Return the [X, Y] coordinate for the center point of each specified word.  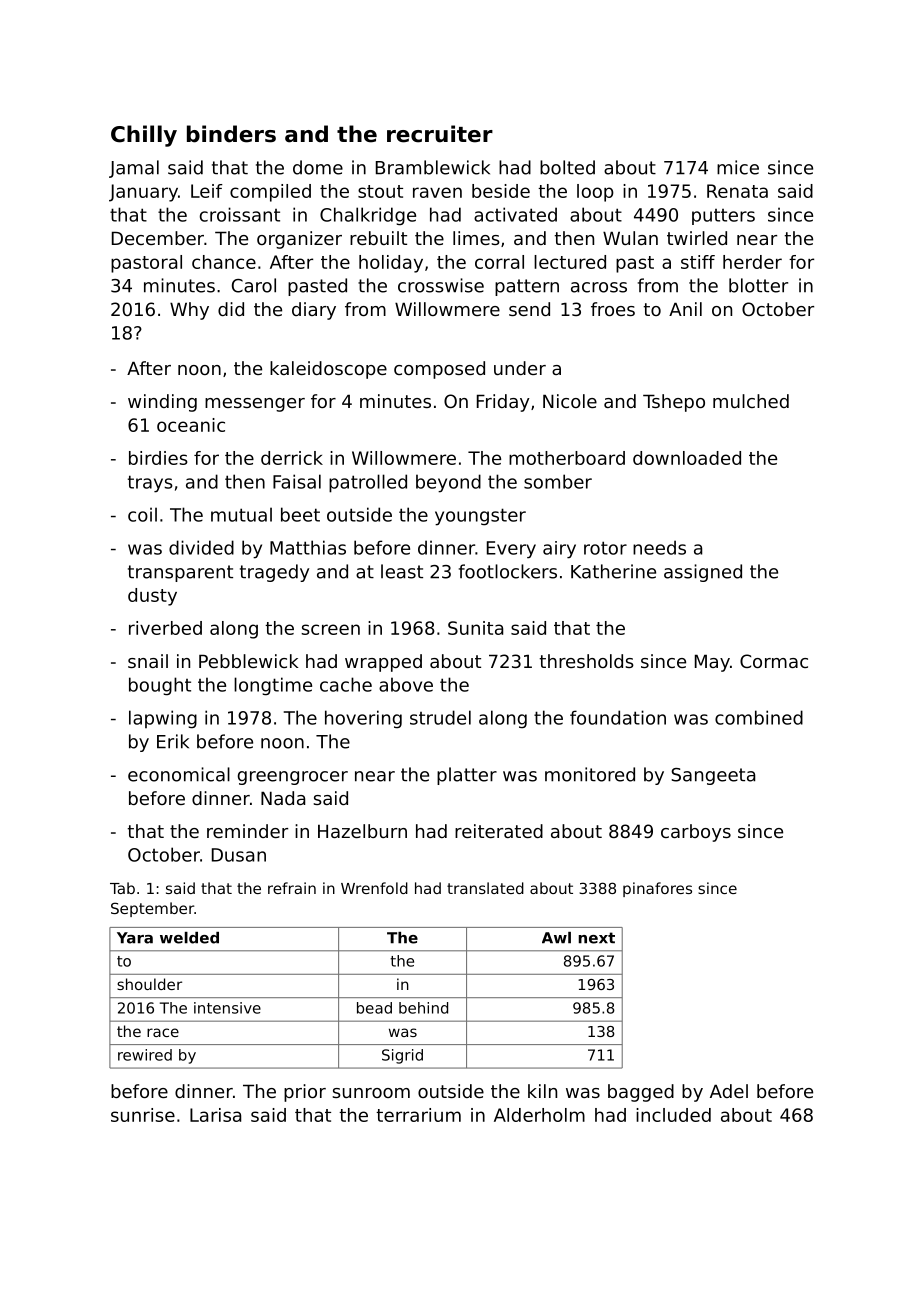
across [599, 287]
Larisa [215, 1115]
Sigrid [402, 1056]
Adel [729, 1091]
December [158, 238]
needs [659, 547]
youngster [480, 517]
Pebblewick [248, 661]
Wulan [630, 238]
